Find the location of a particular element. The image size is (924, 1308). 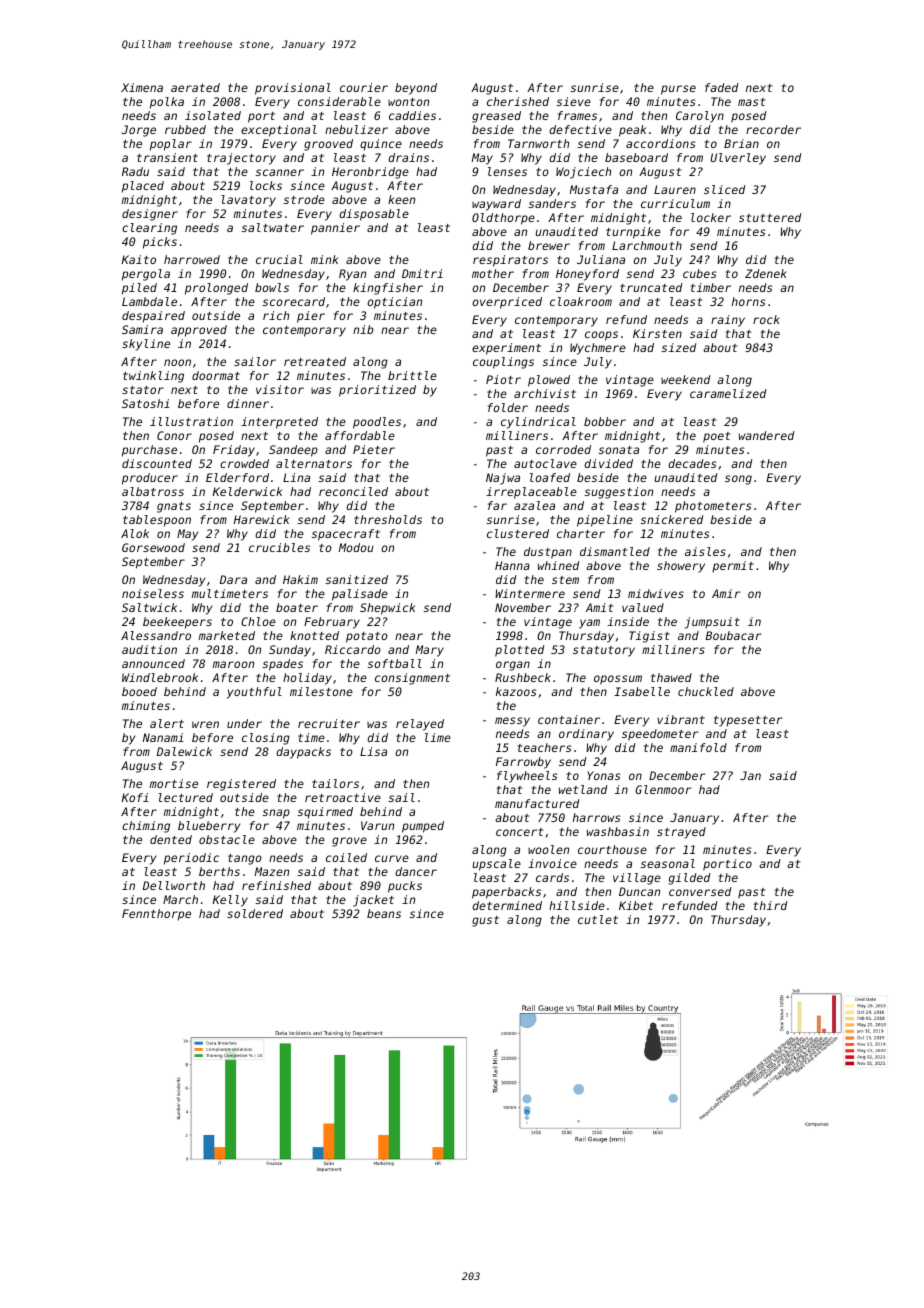

Fennthorpe is located at coordinates (156, 915).
